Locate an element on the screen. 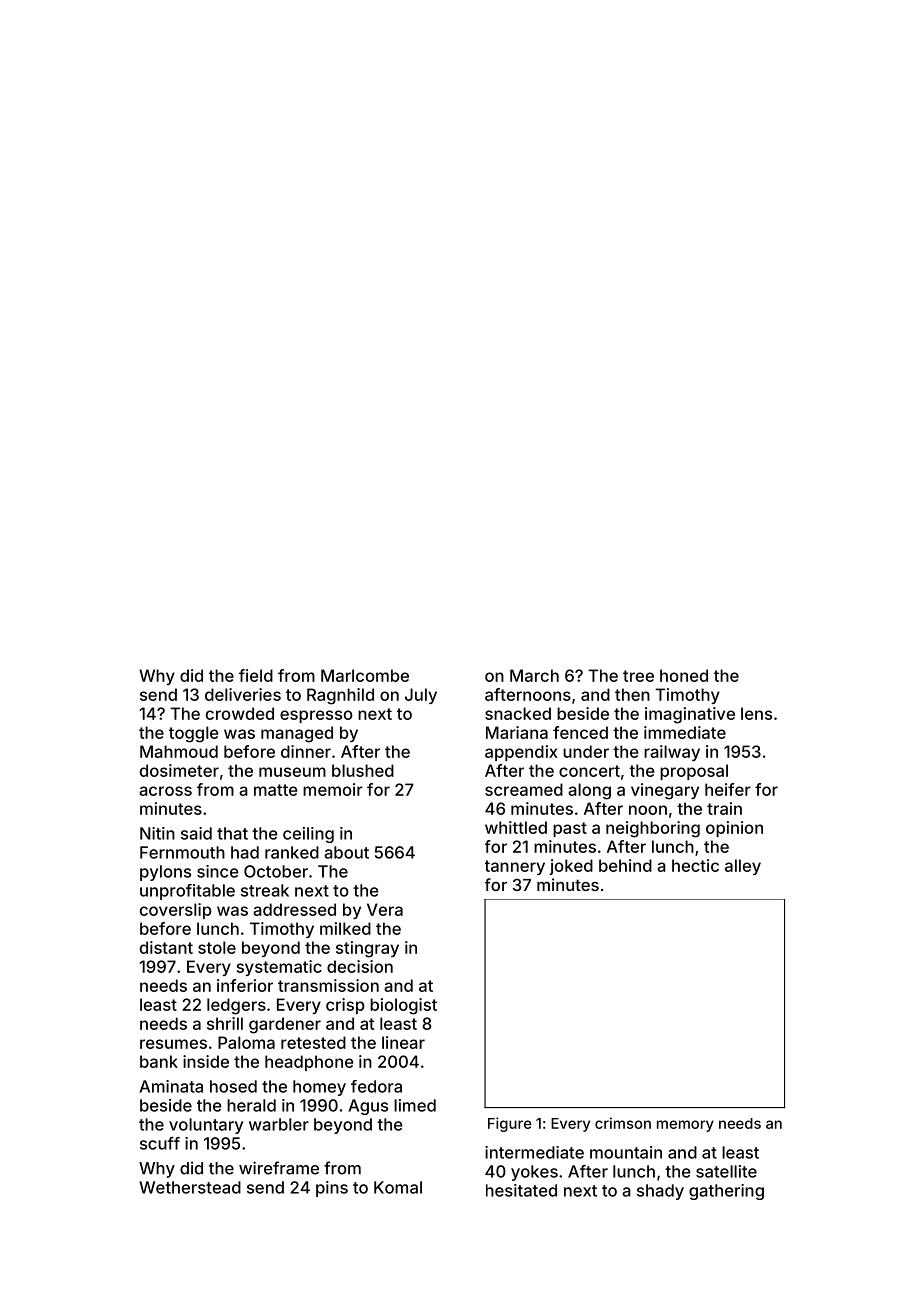 Image resolution: width=924 pixels, height=1314 pixels. ceiling is located at coordinates (308, 835).
